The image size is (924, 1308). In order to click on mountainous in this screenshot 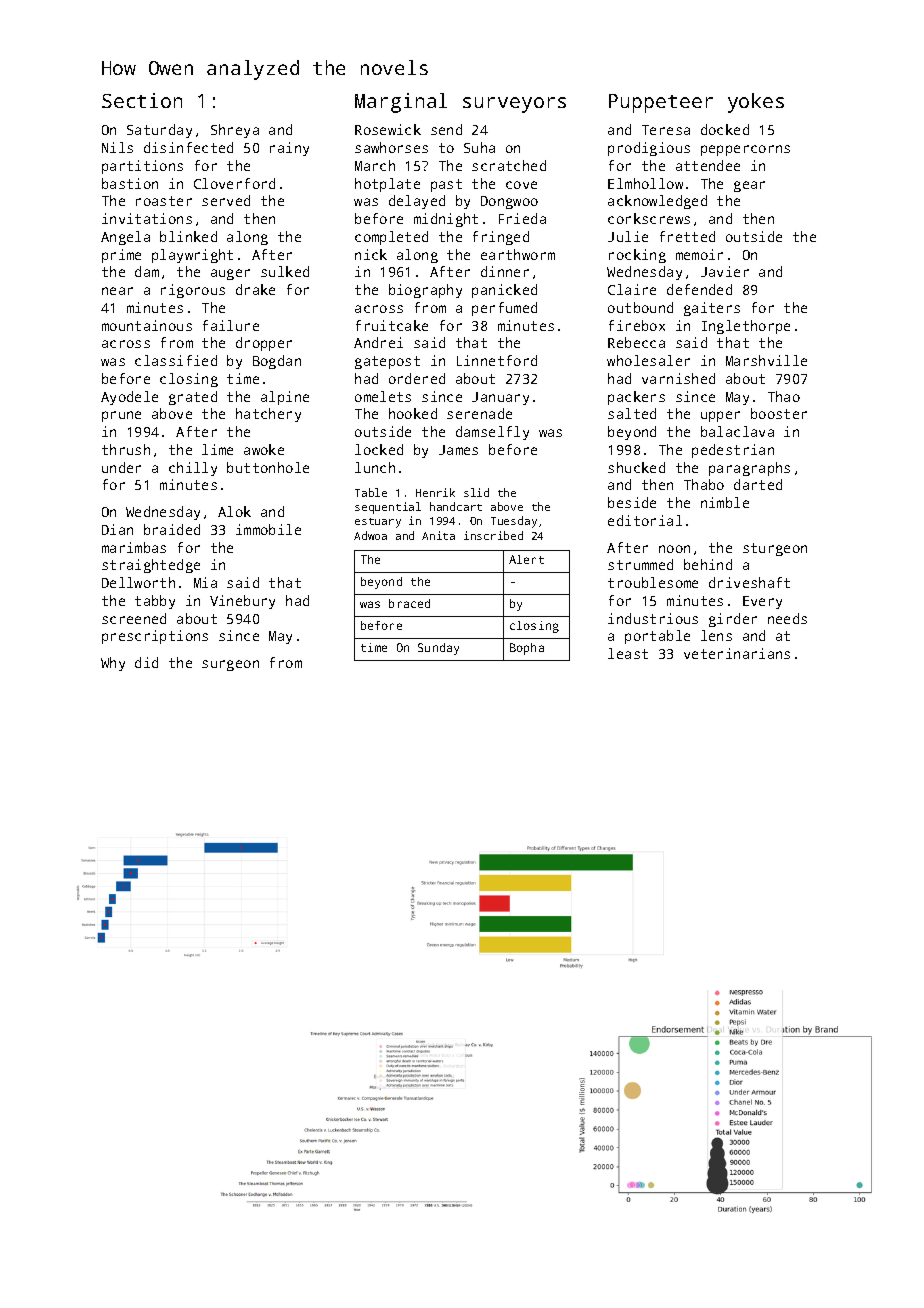, I will do `click(147, 325)`.
